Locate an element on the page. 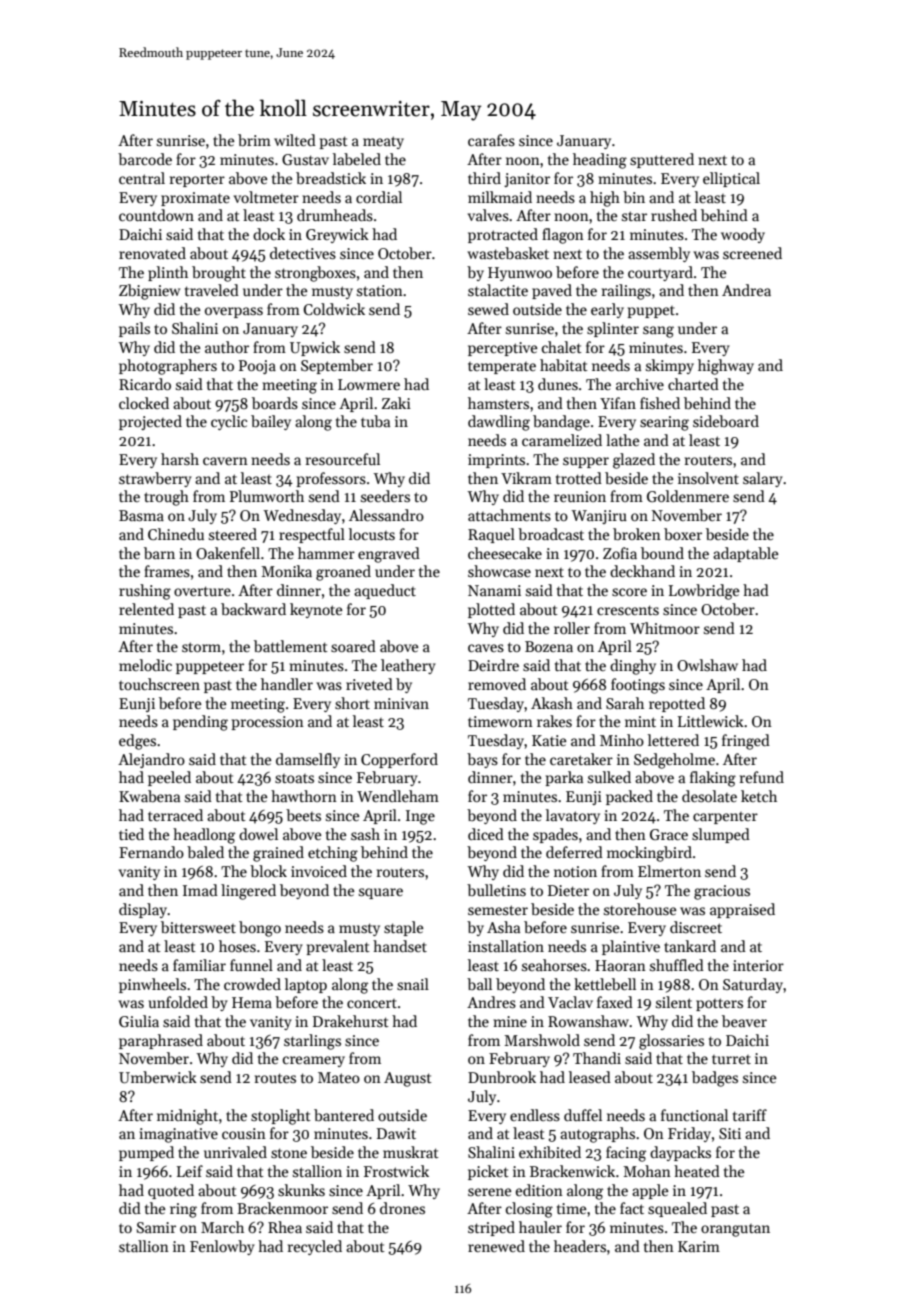 This image has height=1316, width=908. tuba is located at coordinates (375, 421).
